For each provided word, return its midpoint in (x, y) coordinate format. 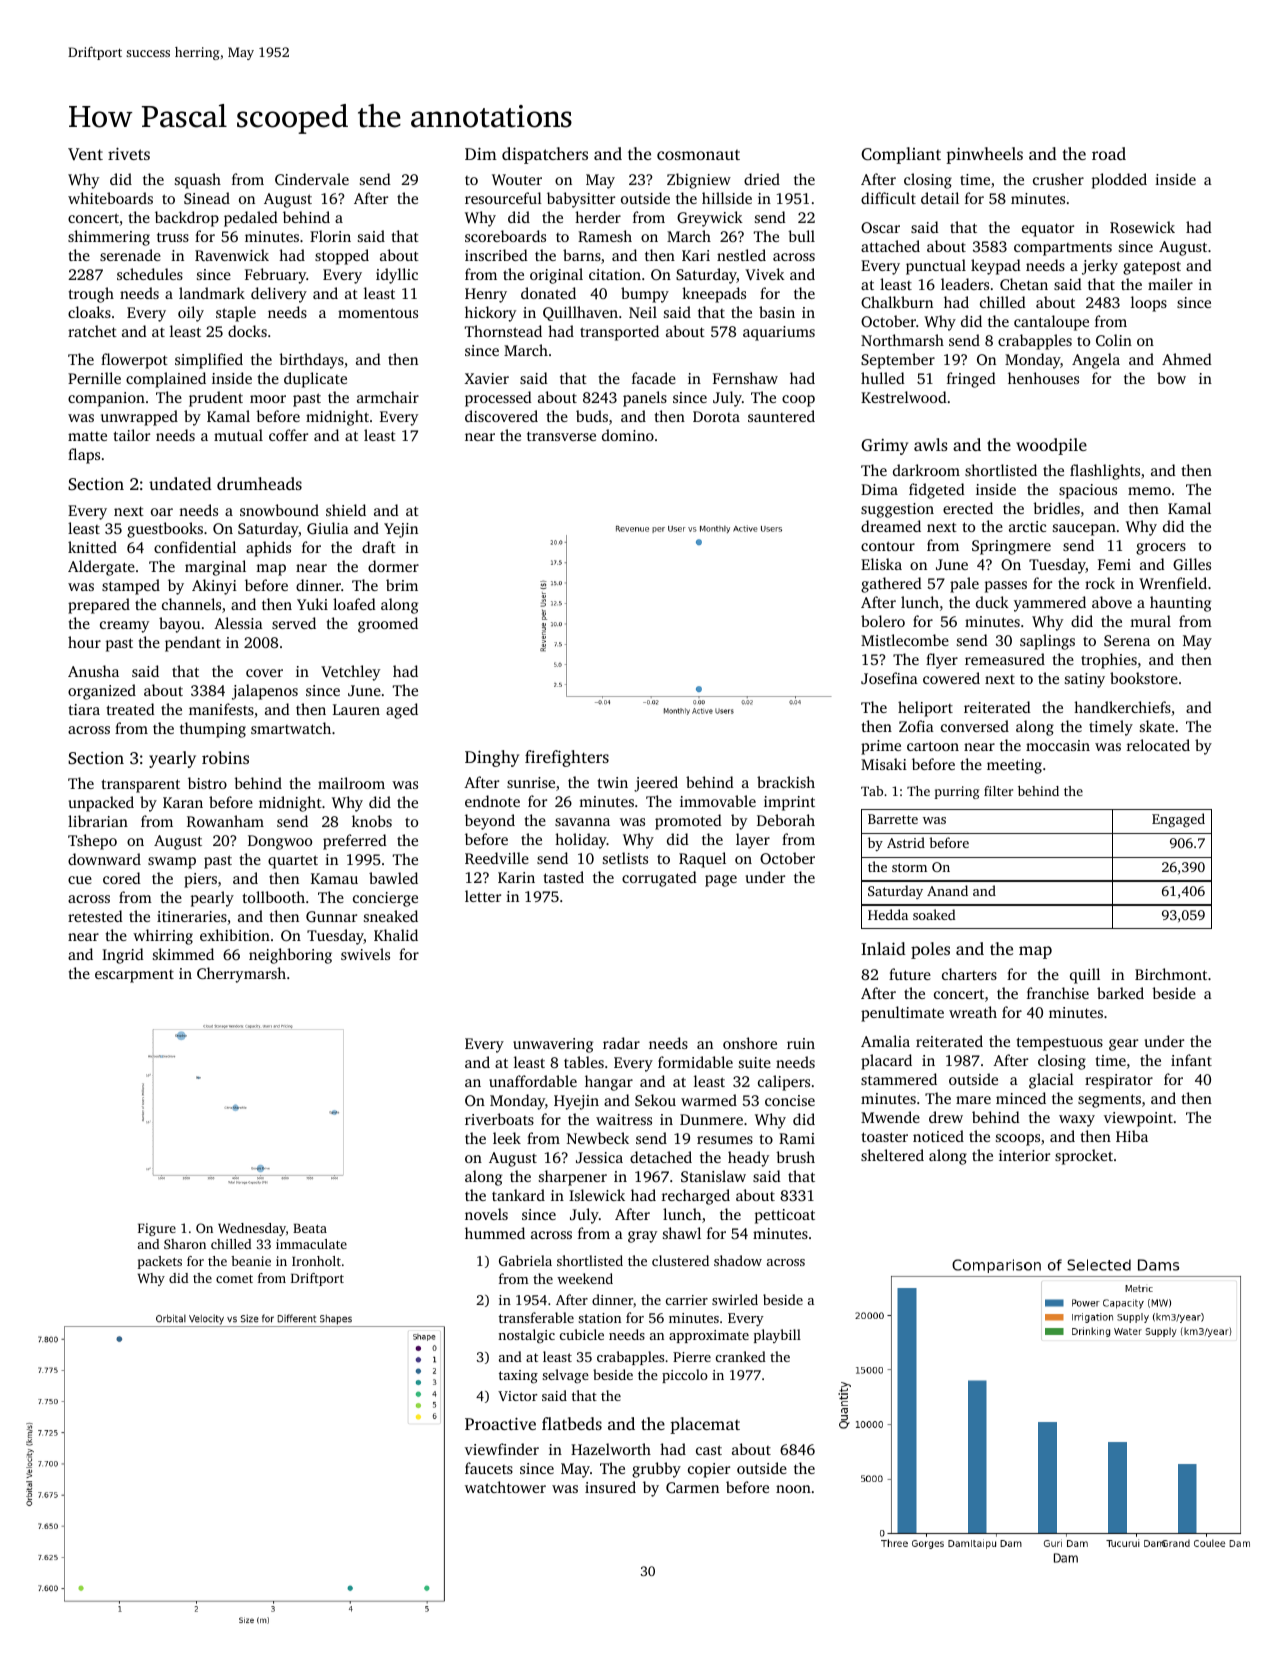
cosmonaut (698, 155)
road (1109, 153)
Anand (947, 890)
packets (160, 1262)
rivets (129, 153)
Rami (797, 1138)
